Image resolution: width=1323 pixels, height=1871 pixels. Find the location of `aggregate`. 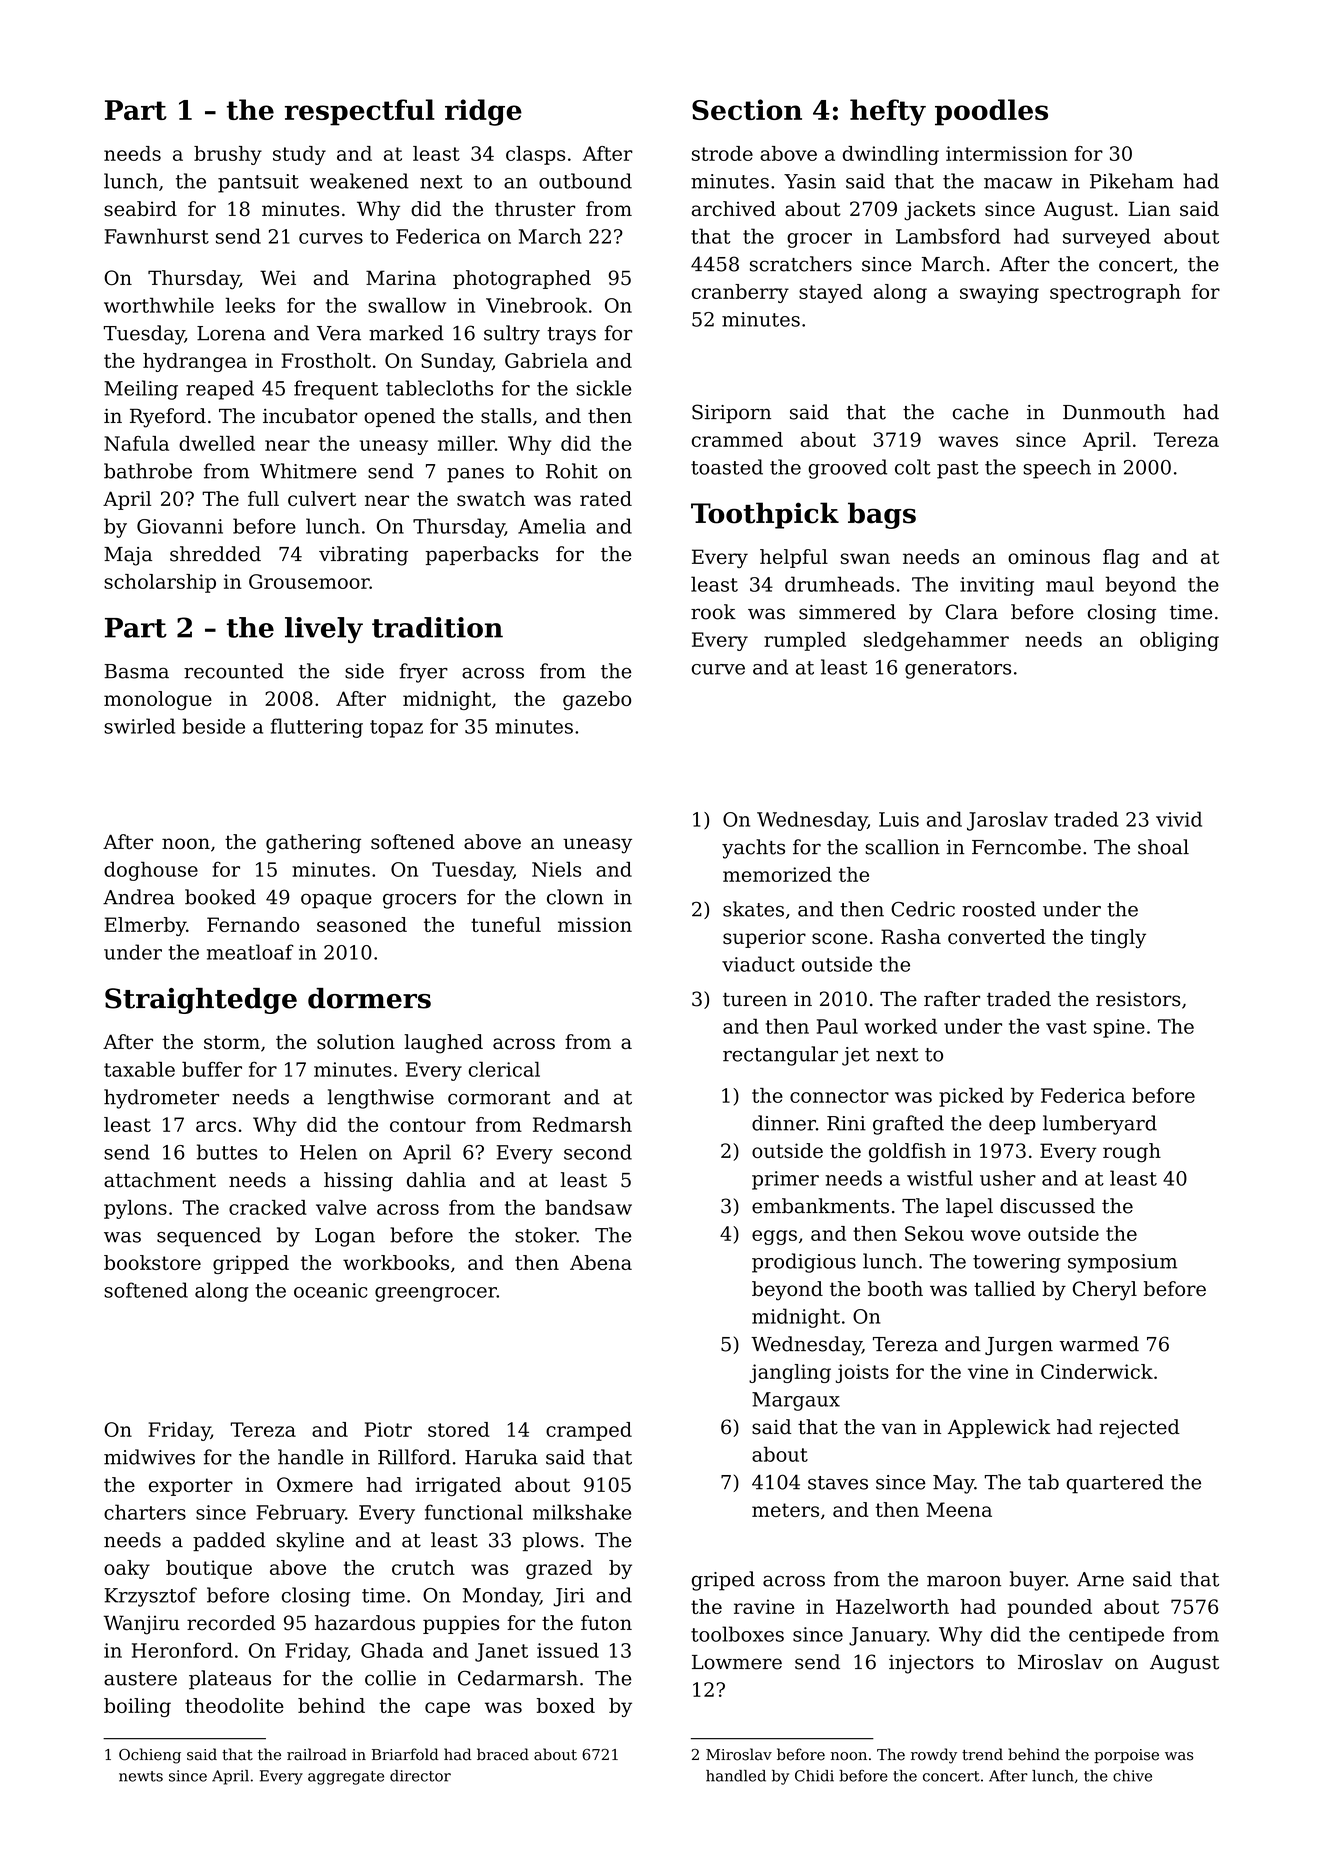

aggregate is located at coordinates (346, 1778).
